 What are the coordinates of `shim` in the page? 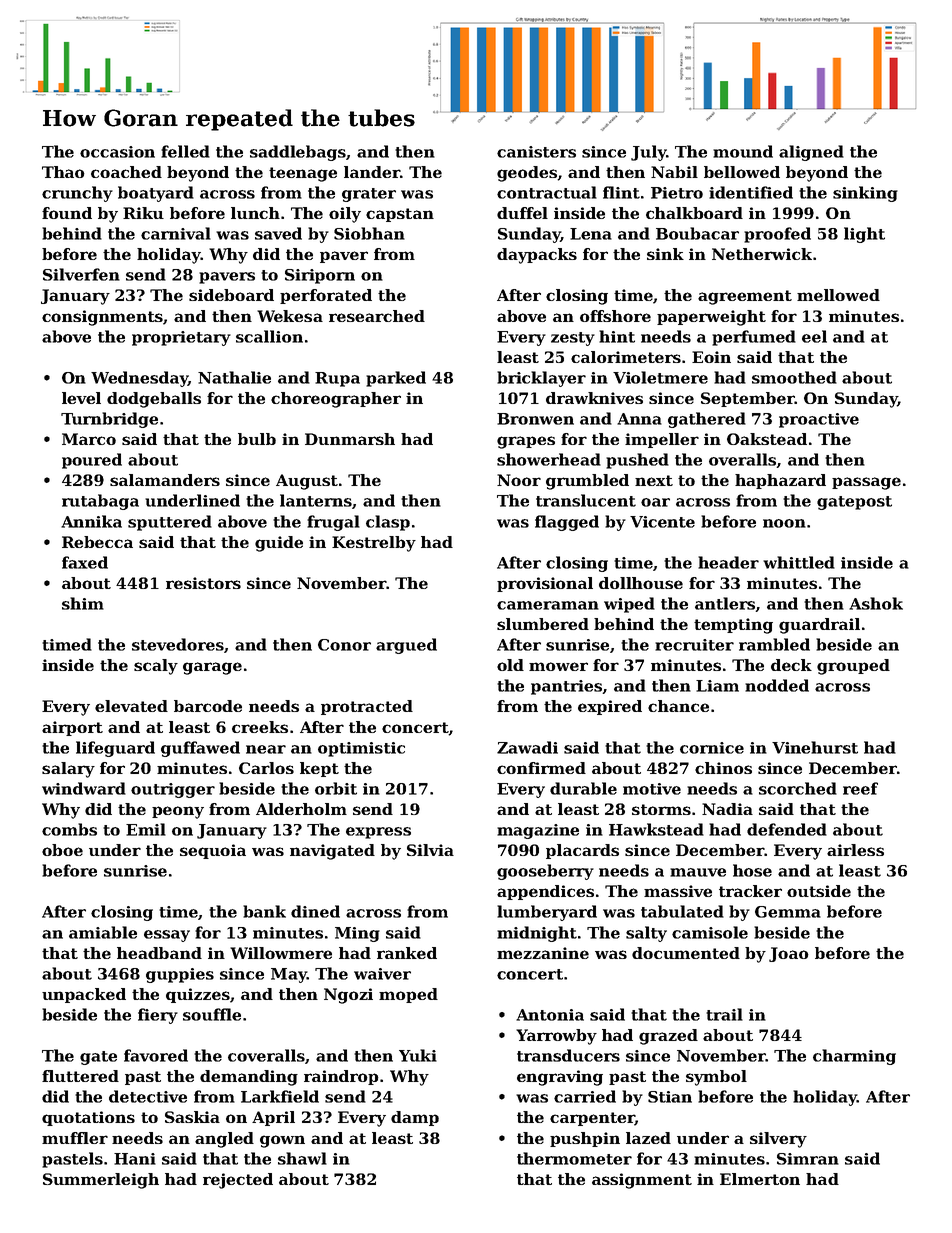 It's located at (83, 603).
